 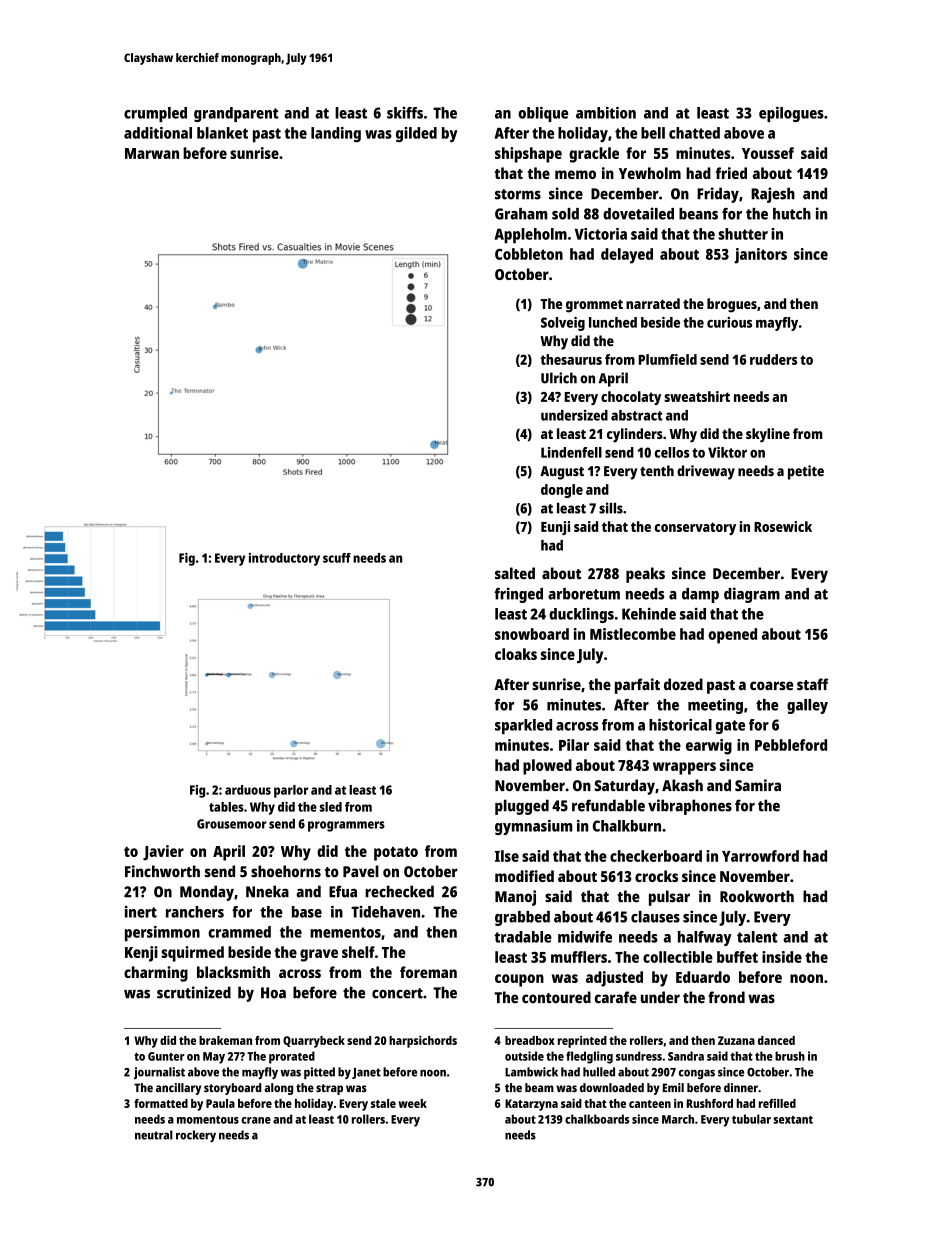 I want to click on sparkled, so click(x=523, y=726).
